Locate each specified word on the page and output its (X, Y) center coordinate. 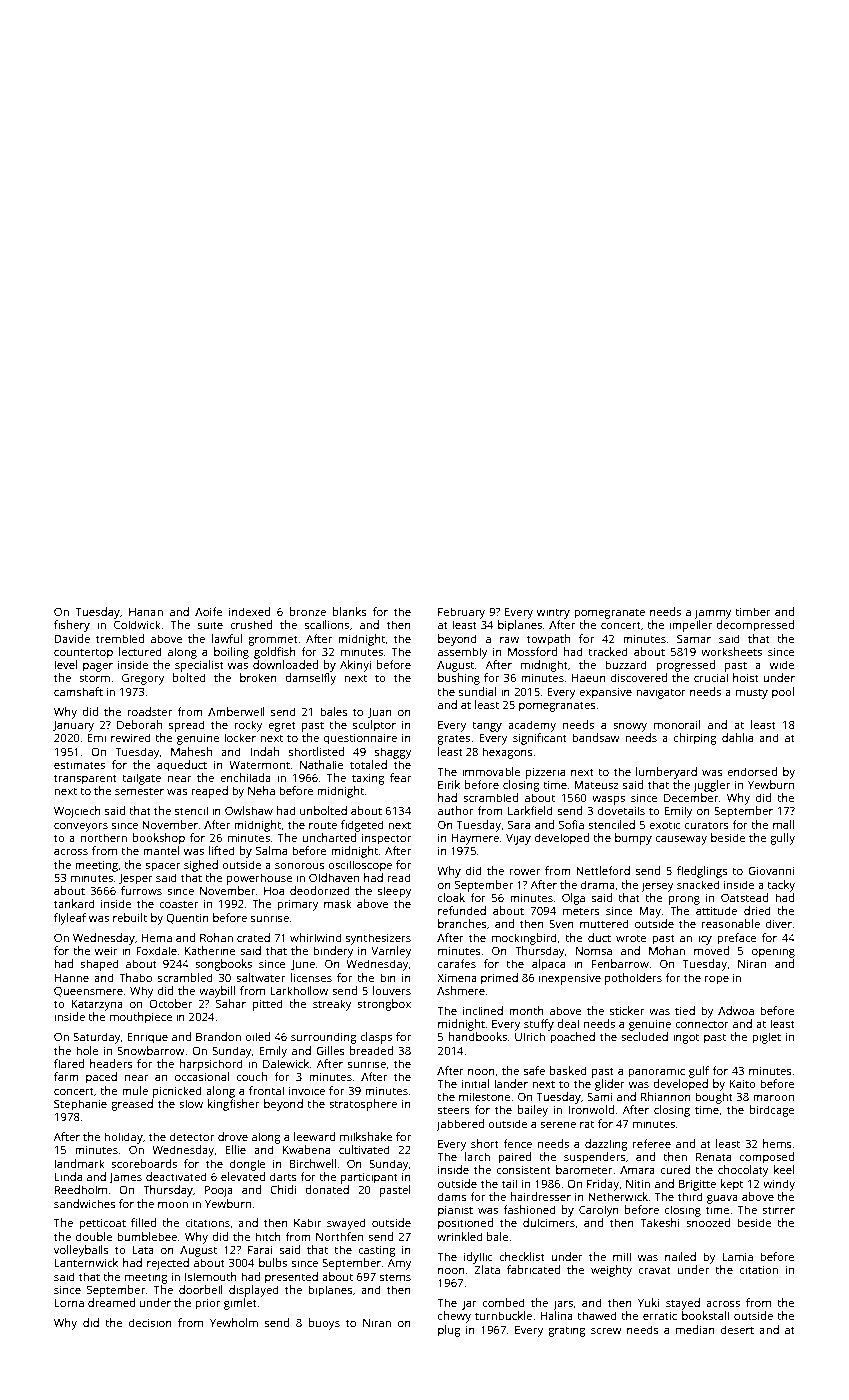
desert (737, 1329)
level (66, 664)
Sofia (571, 824)
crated (253, 937)
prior (208, 1304)
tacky (781, 886)
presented (291, 1278)
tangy (487, 727)
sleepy (395, 892)
